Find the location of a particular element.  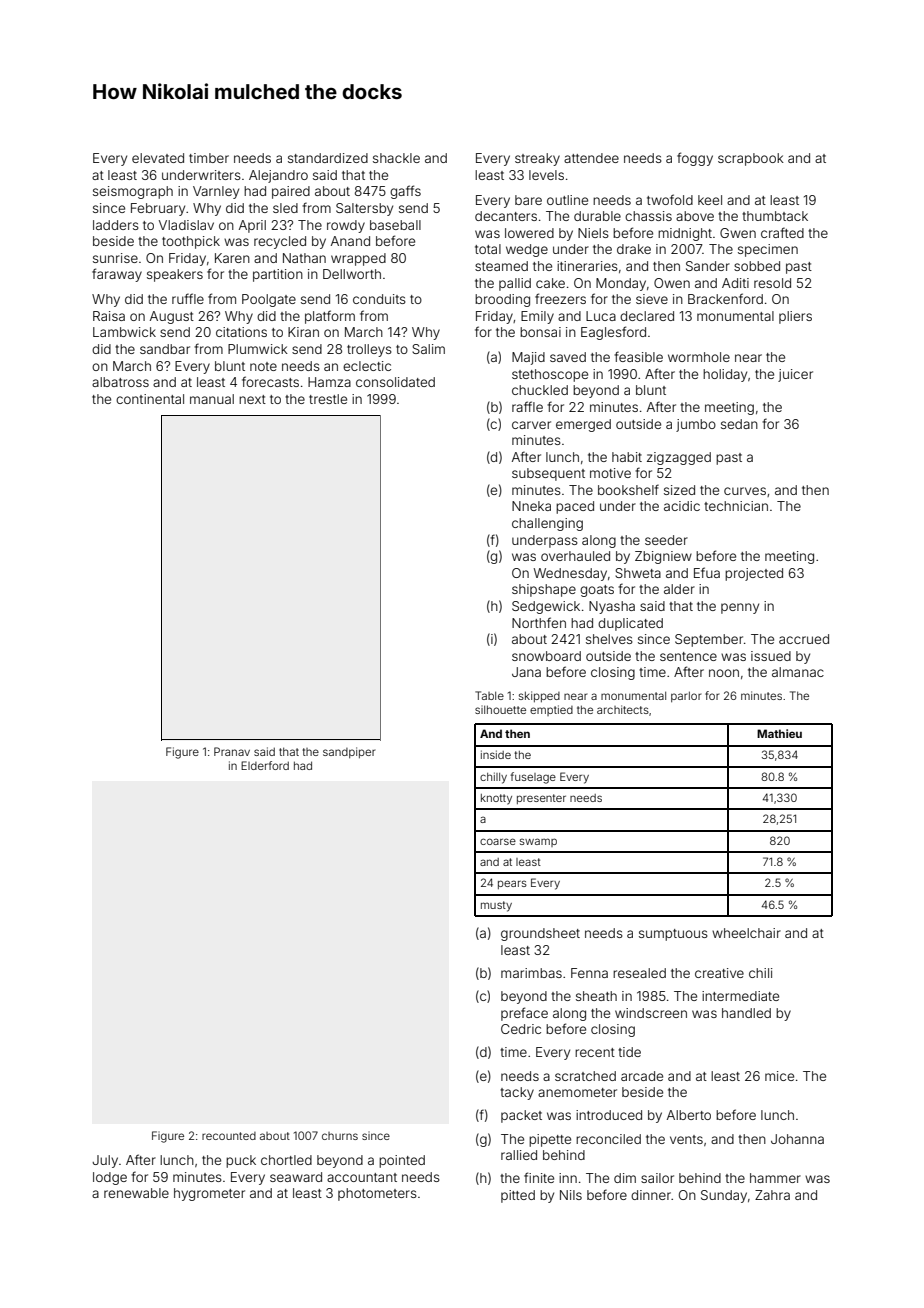

continental is located at coordinates (150, 399).
